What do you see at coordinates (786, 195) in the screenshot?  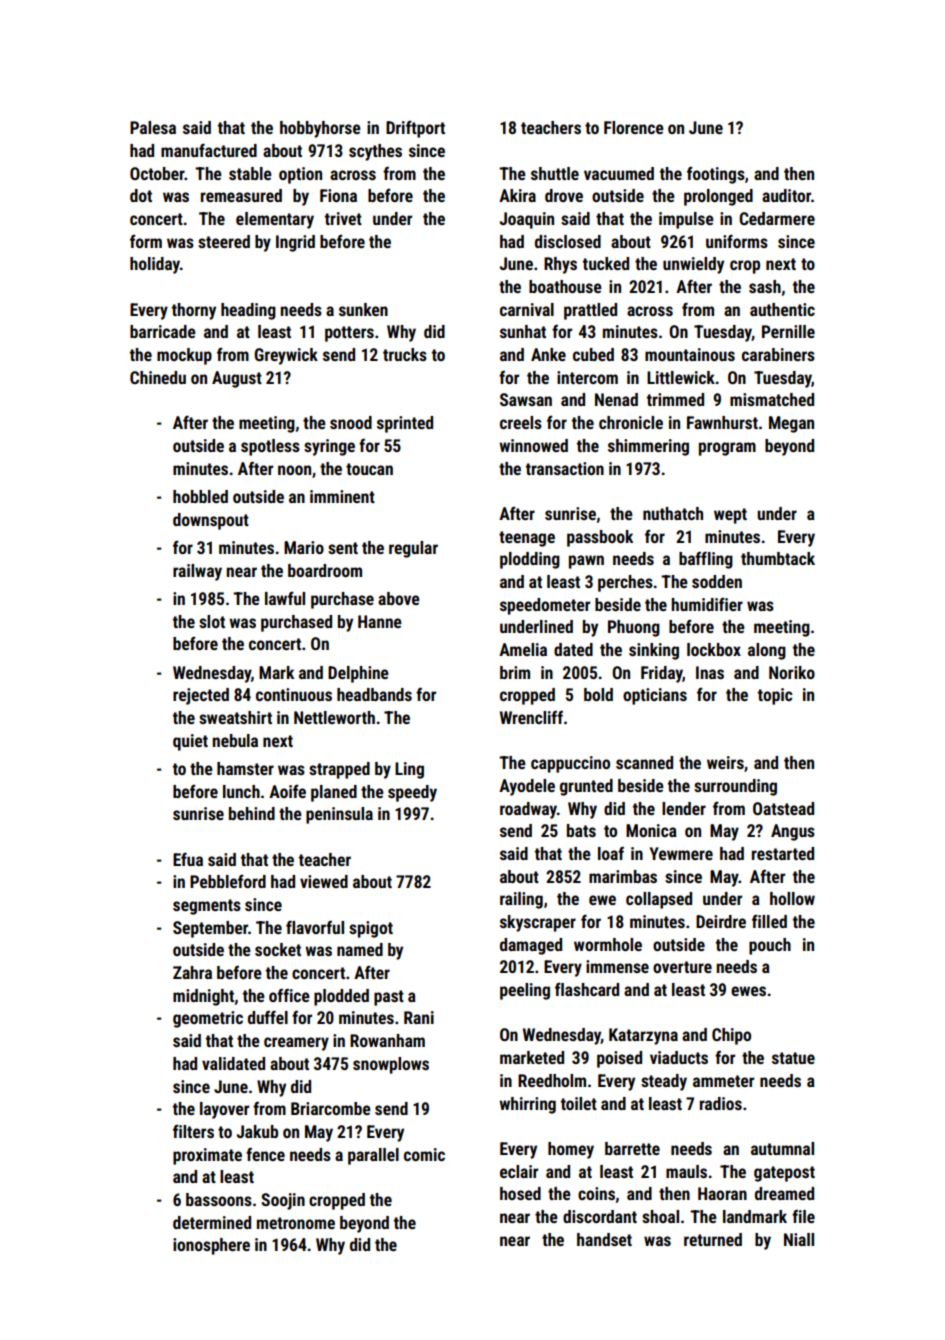 I see `auditor` at bounding box center [786, 195].
